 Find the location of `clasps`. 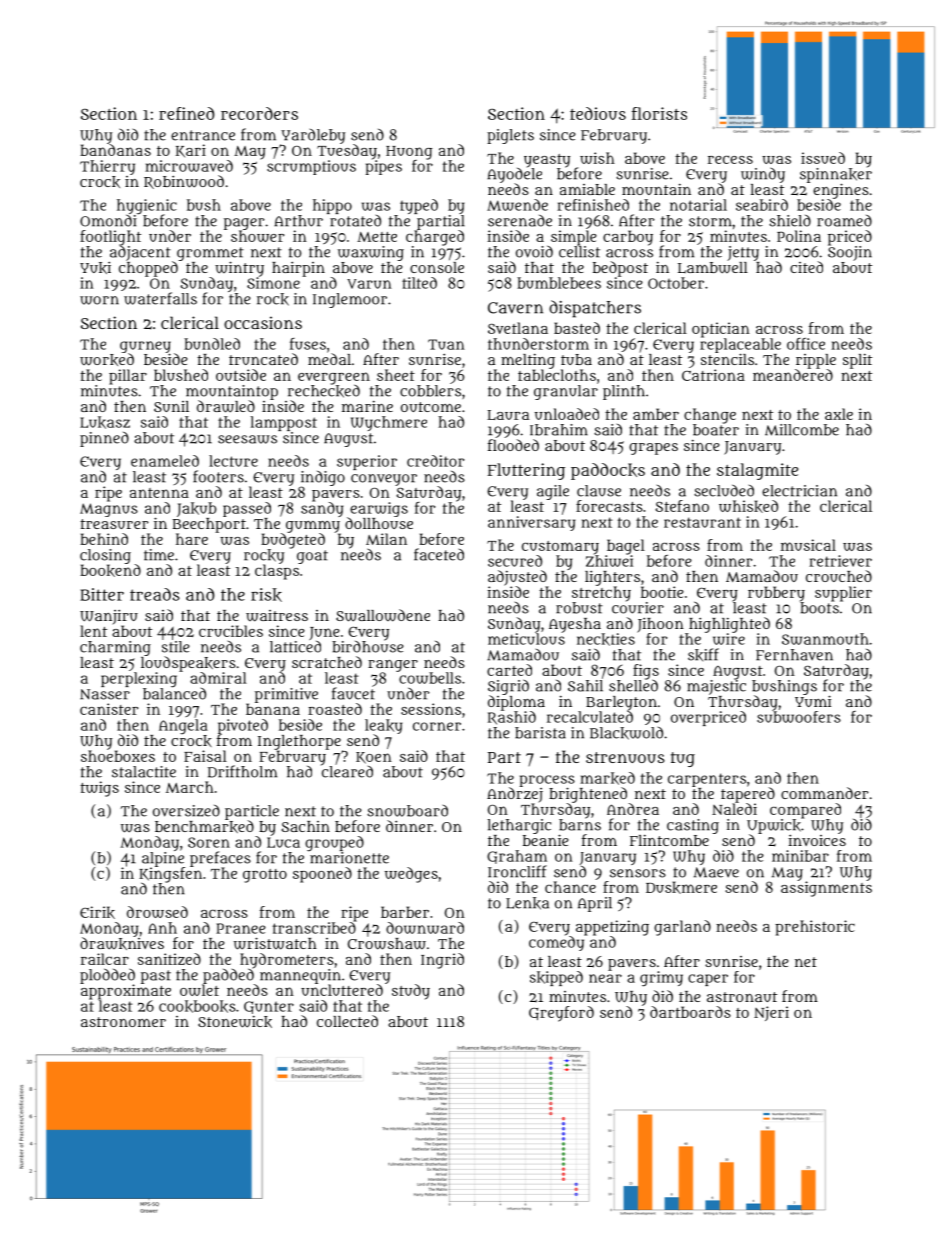

clasps is located at coordinates (277, 572).
